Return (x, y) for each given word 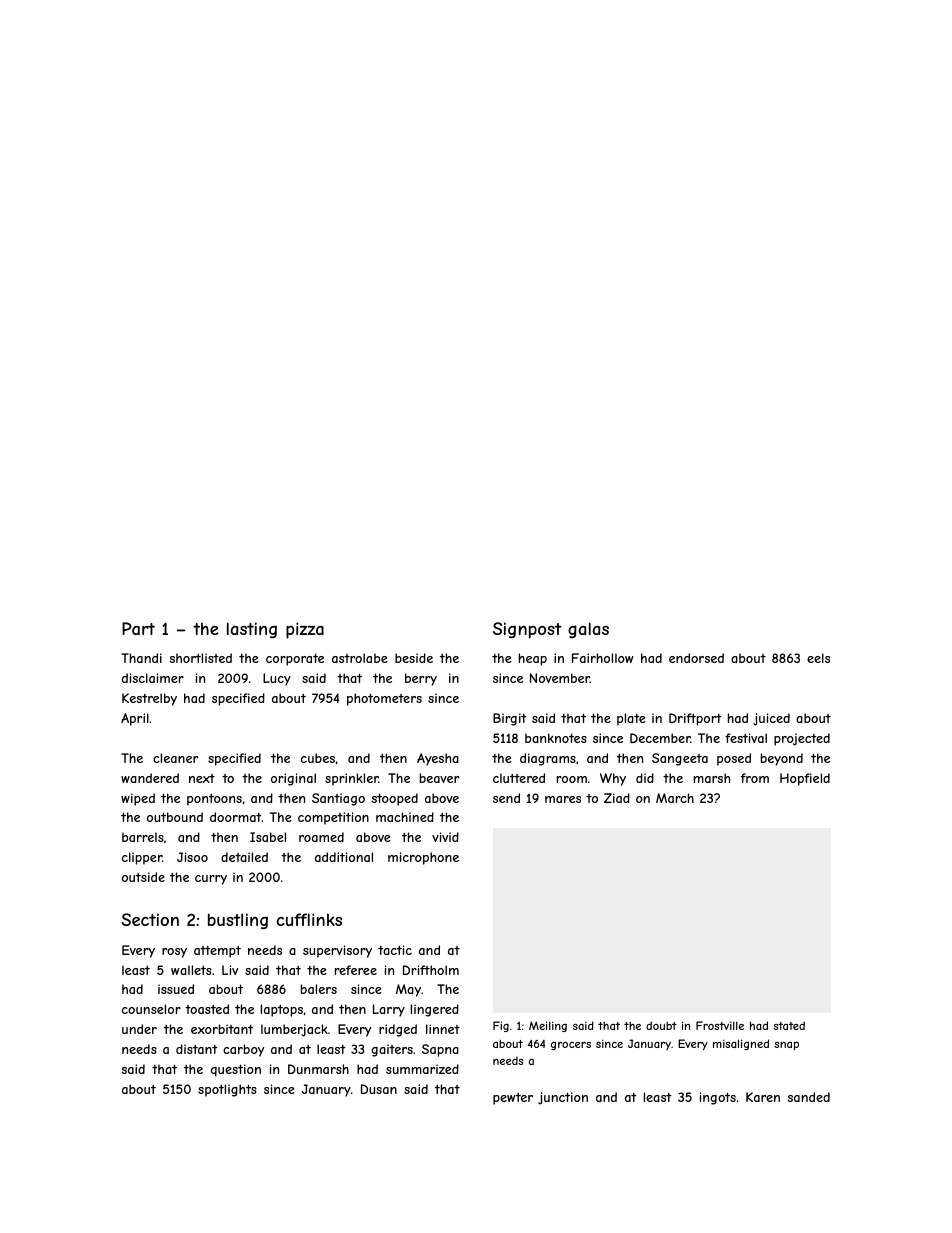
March (675, 798)
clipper (142, 858)
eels (818, 658)
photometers (384, 699)
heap (533, 659)
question (236, 1070)
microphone (423, 858)
